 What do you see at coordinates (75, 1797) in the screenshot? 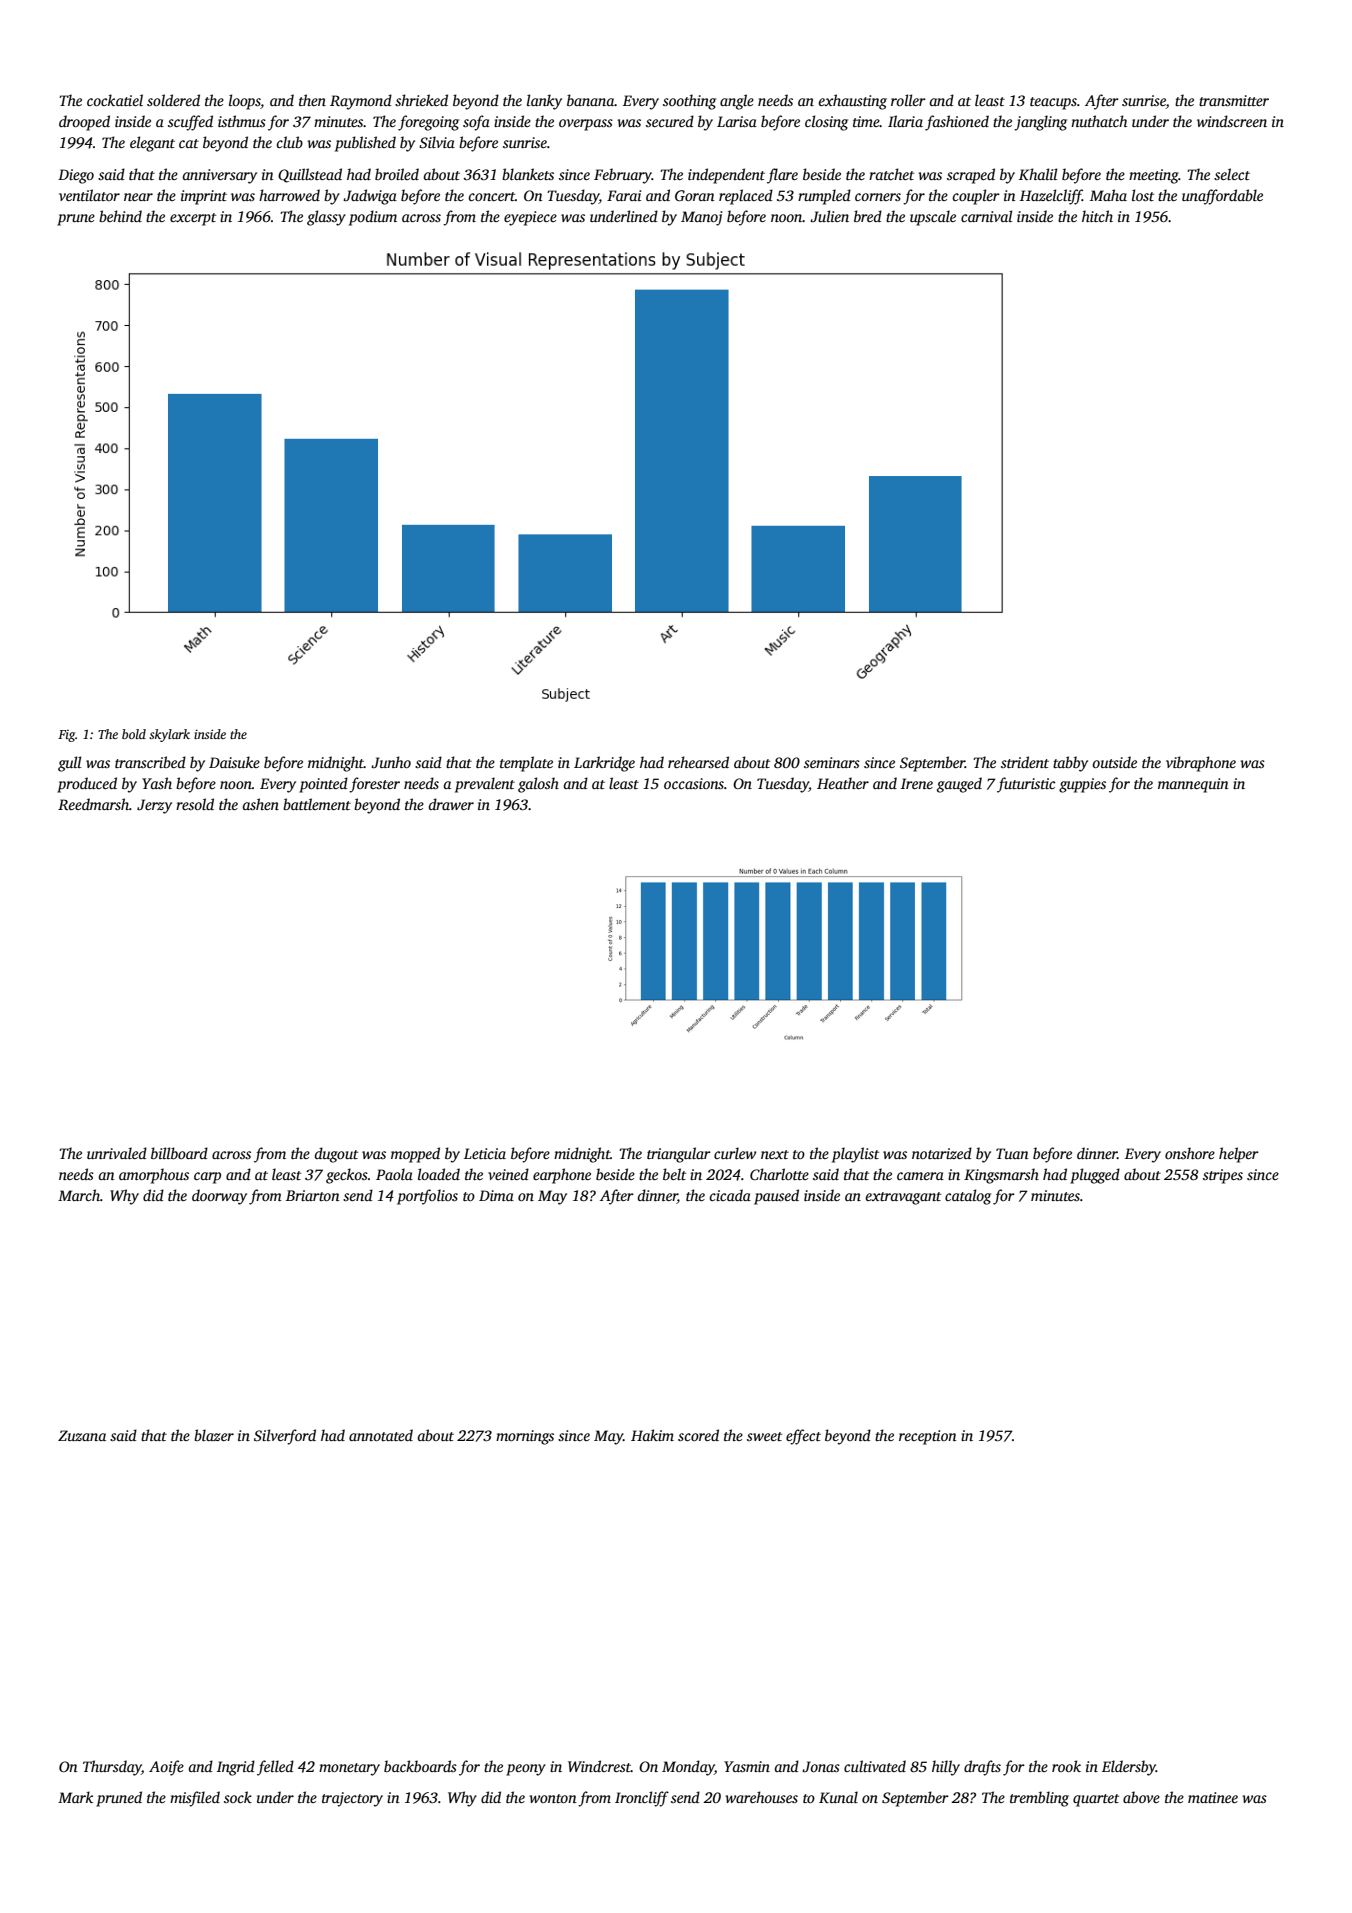
I see `Mark` at bounding box center [75, 1797].
